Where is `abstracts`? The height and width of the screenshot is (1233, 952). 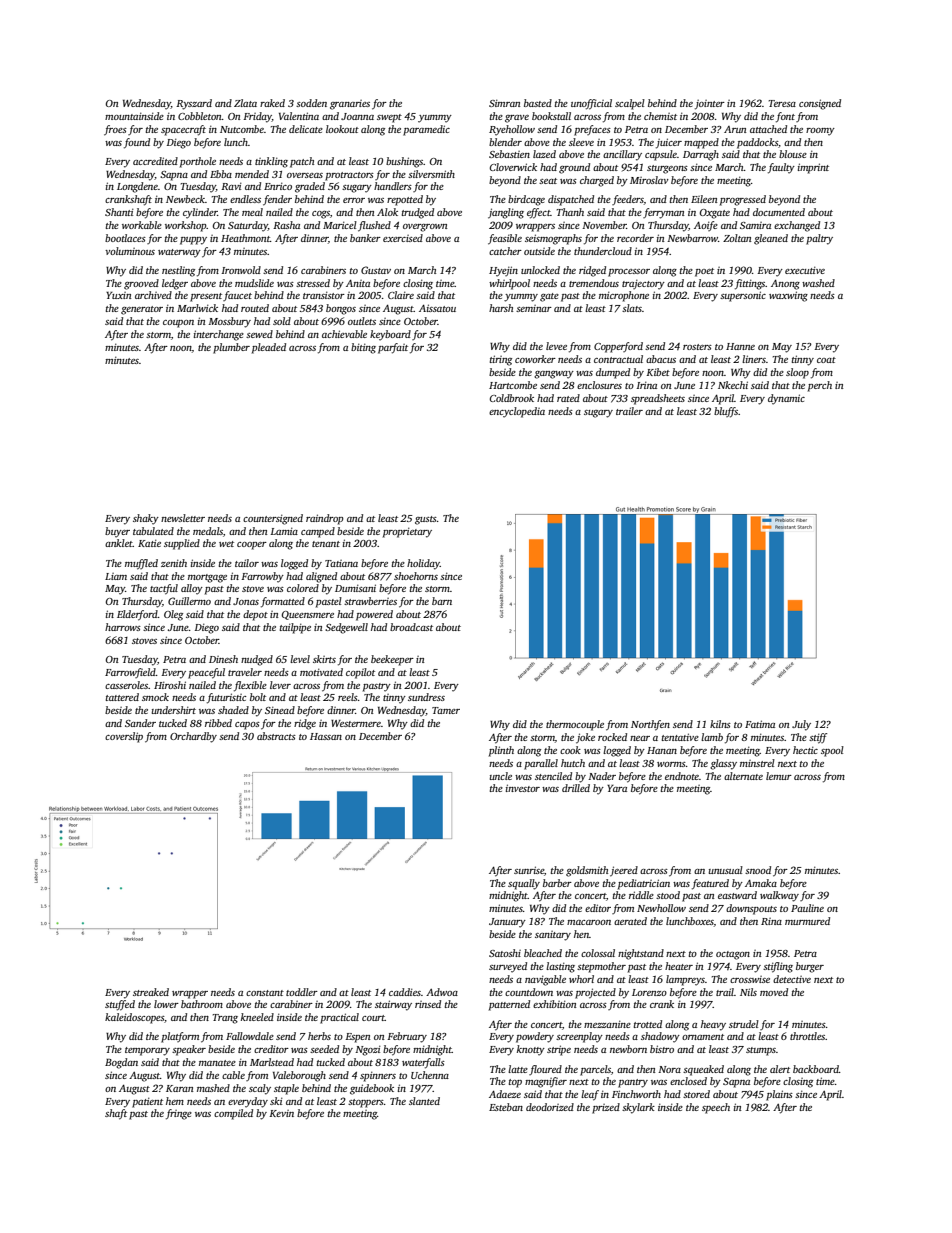 abstracts is located at coordinates (276, 736).
